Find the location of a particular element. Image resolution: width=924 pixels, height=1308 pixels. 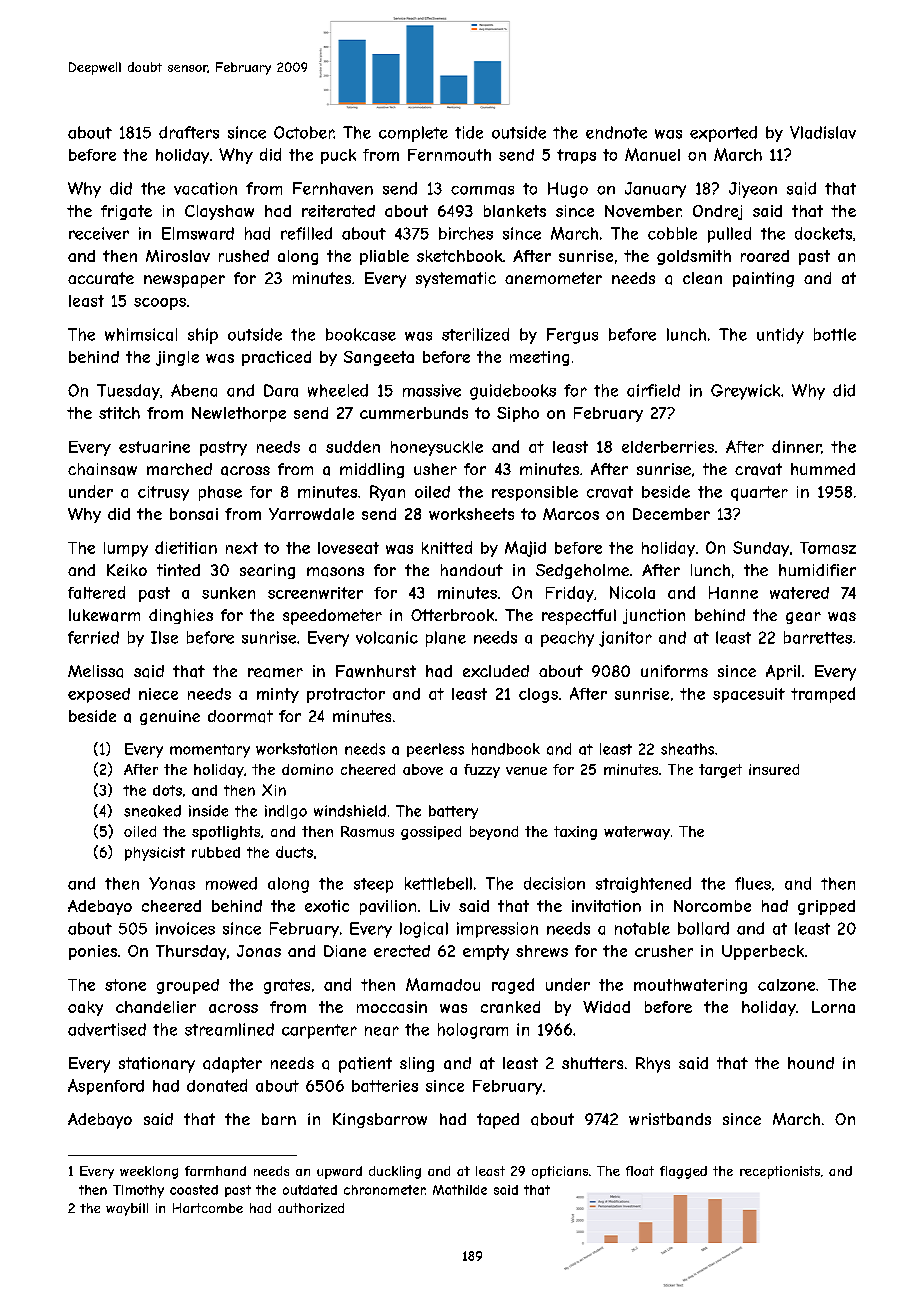

chainsaw is located at coordinates (102, 469).
